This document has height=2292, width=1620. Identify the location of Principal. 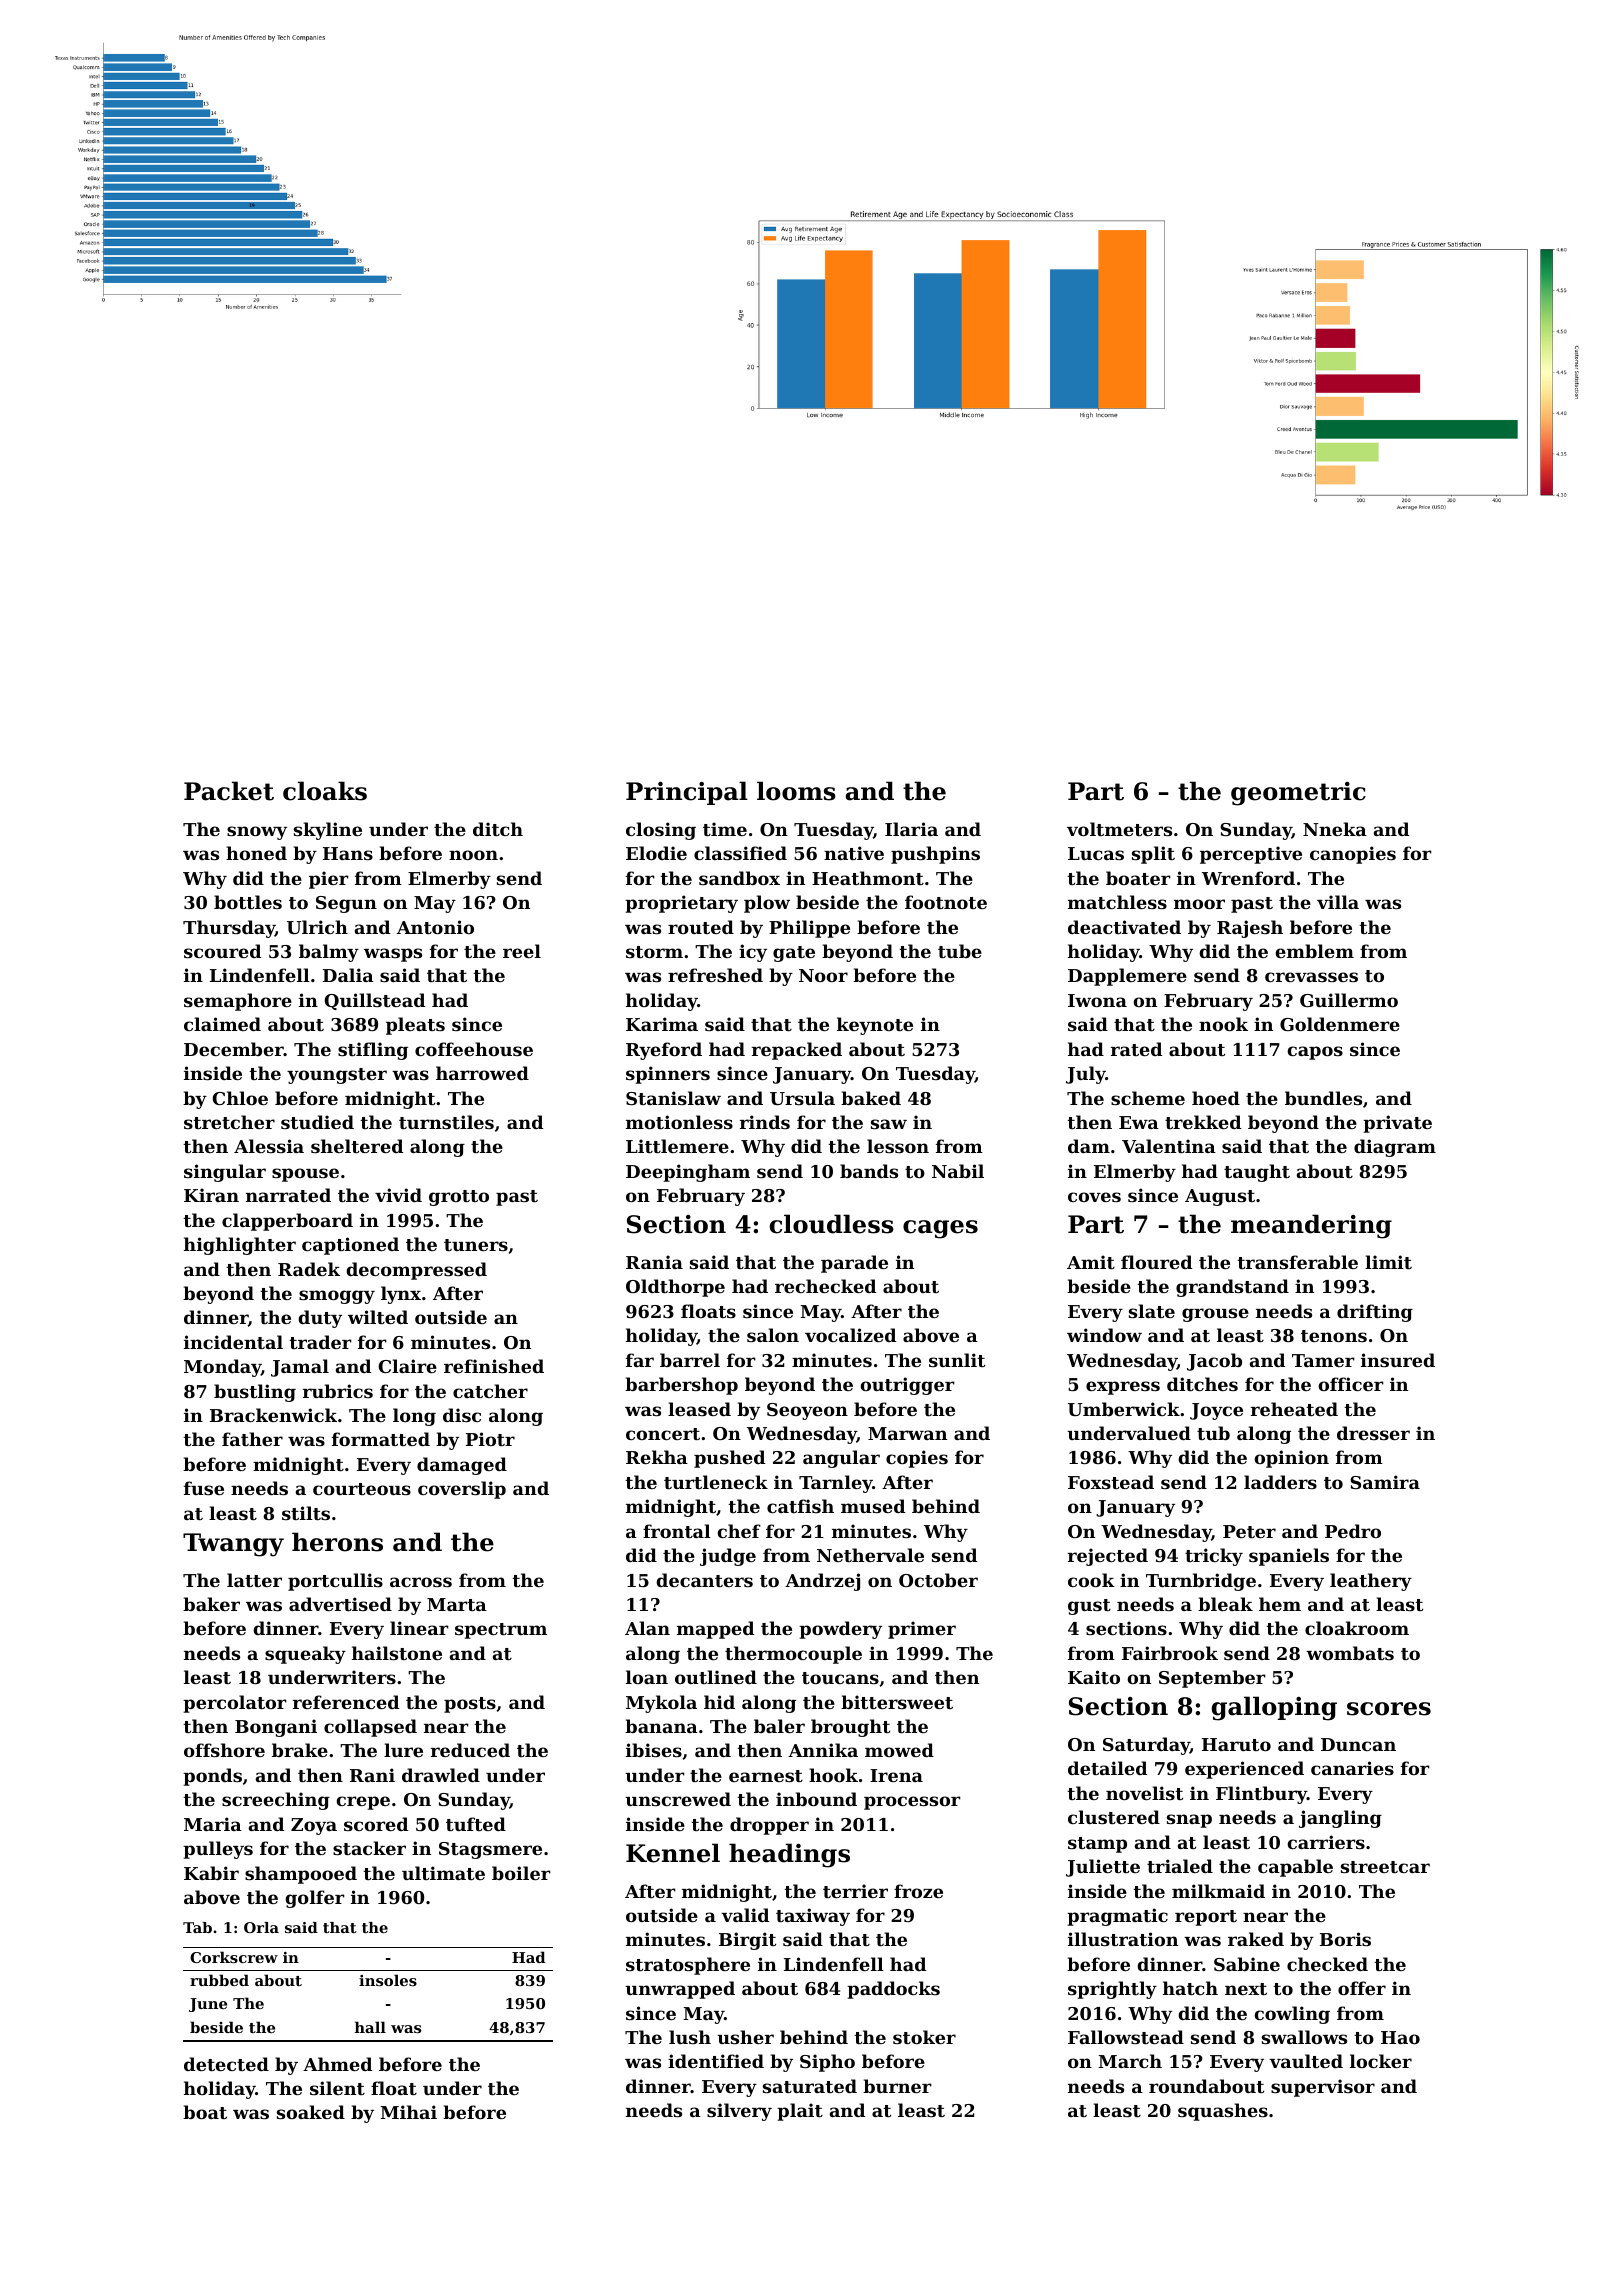
(687, 793).
